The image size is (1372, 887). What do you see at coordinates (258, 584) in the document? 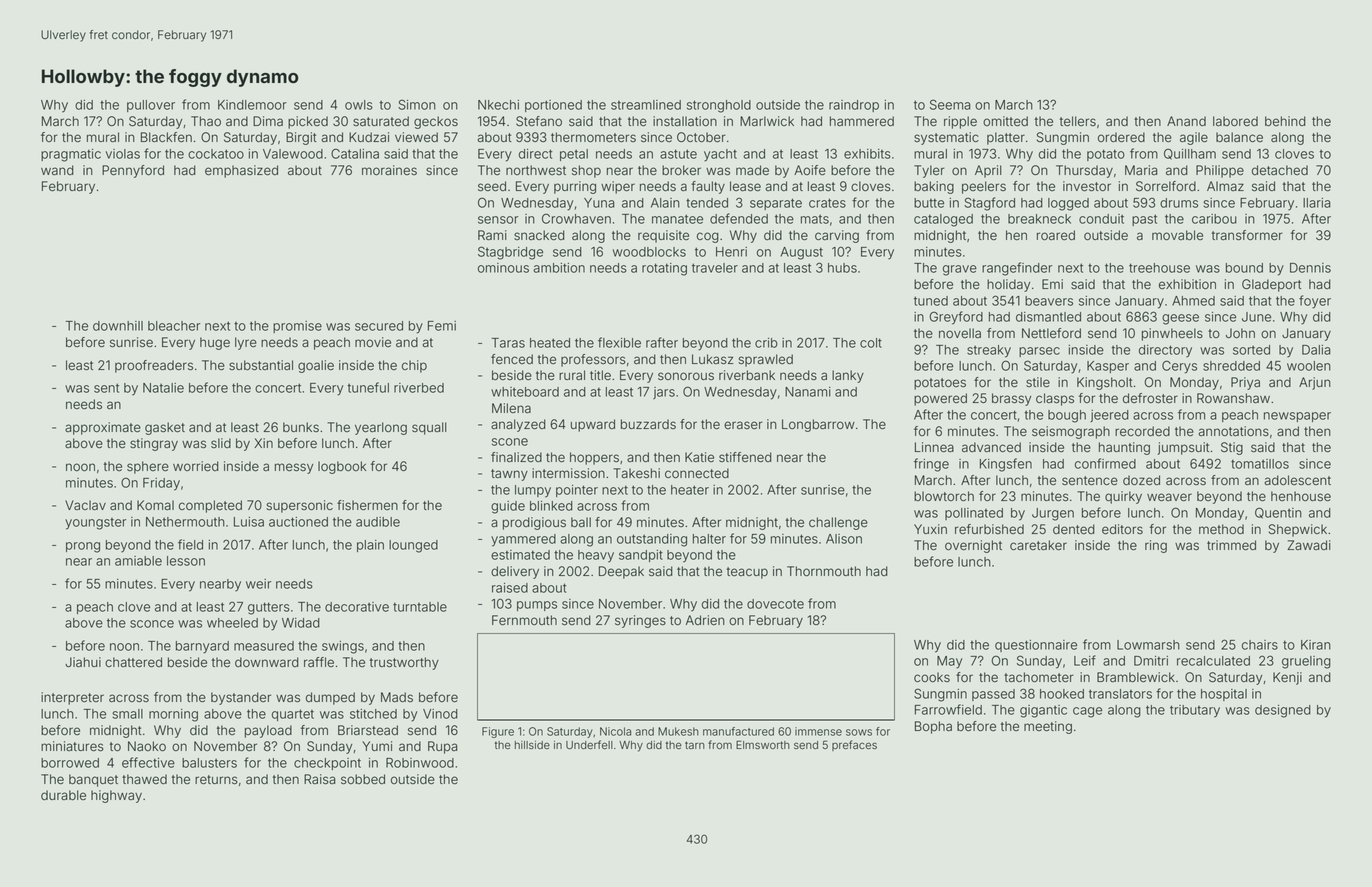
I see `weir` at bounding box center [258, 584].
